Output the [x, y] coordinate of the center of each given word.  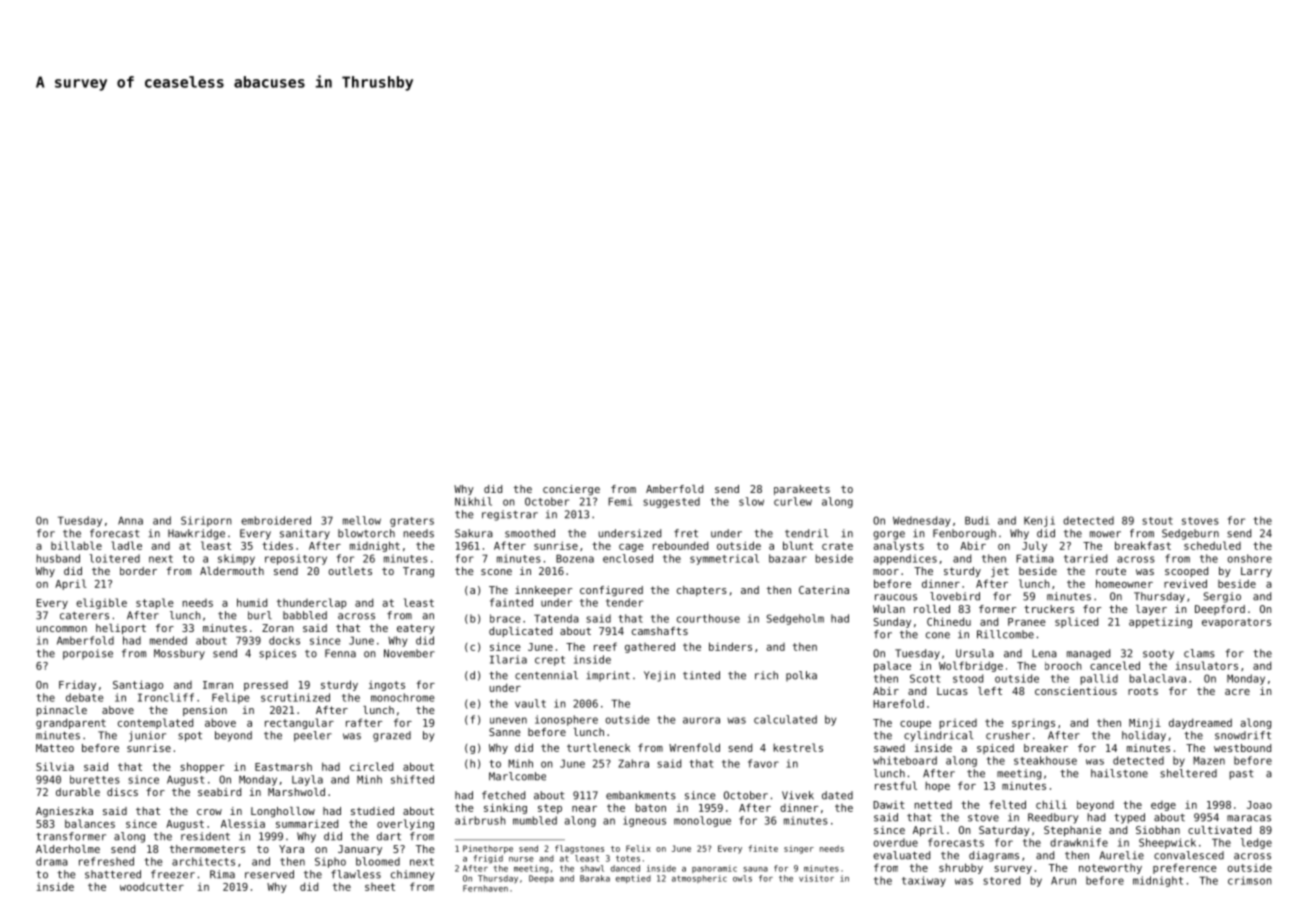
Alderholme [68, 849]
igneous [644, 821]
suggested [671, 502]
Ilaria [508, 659]
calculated [785, 719]
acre [1237, 692]
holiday [1144, 736]
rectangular [299, 723]
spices [277, 654]
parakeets [802, 490]
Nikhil [473, 501]
